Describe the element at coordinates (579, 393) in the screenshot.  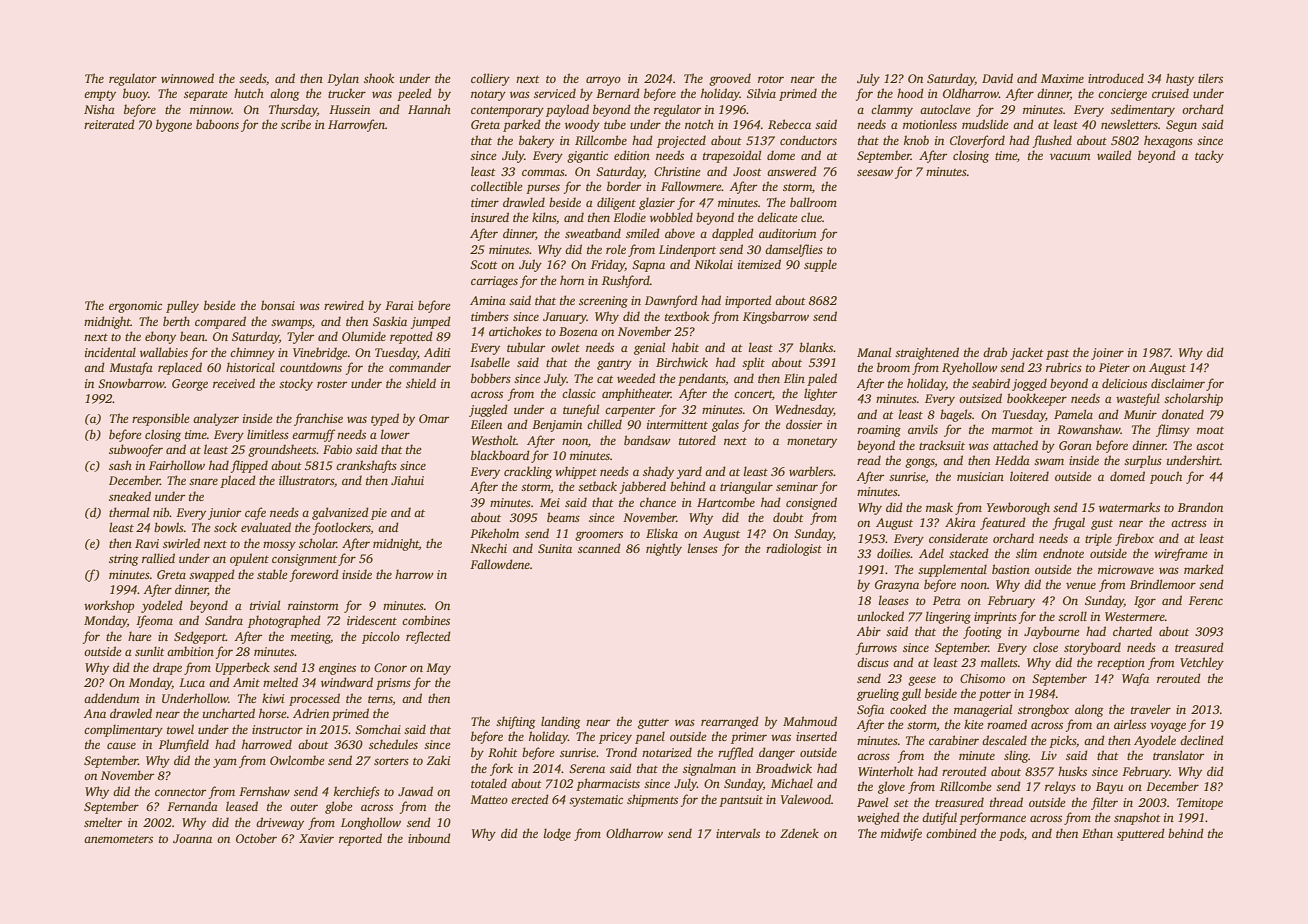
I see `classic` at that location.
